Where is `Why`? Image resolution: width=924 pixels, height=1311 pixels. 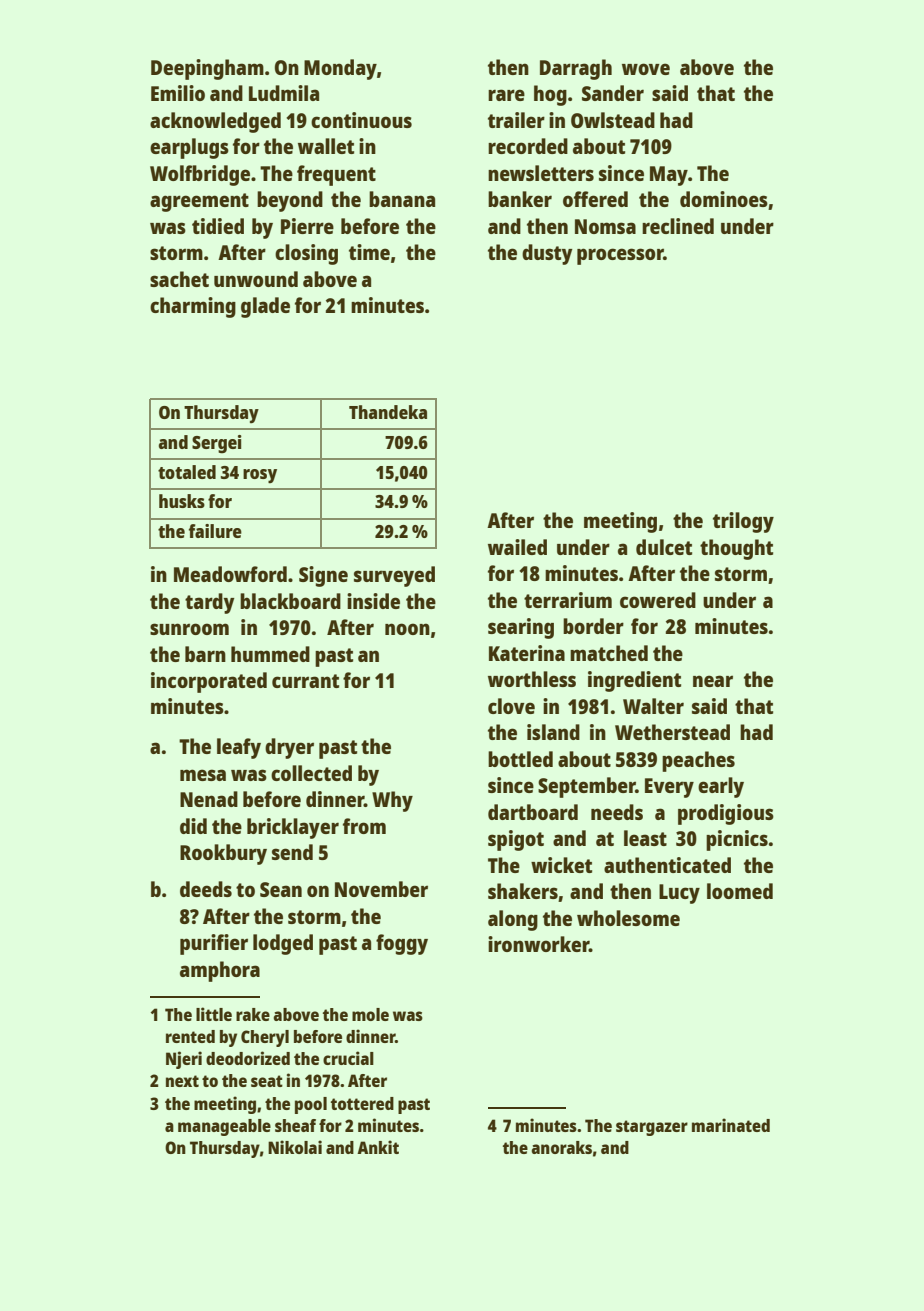
Why is located at coordinates (392, 801).
